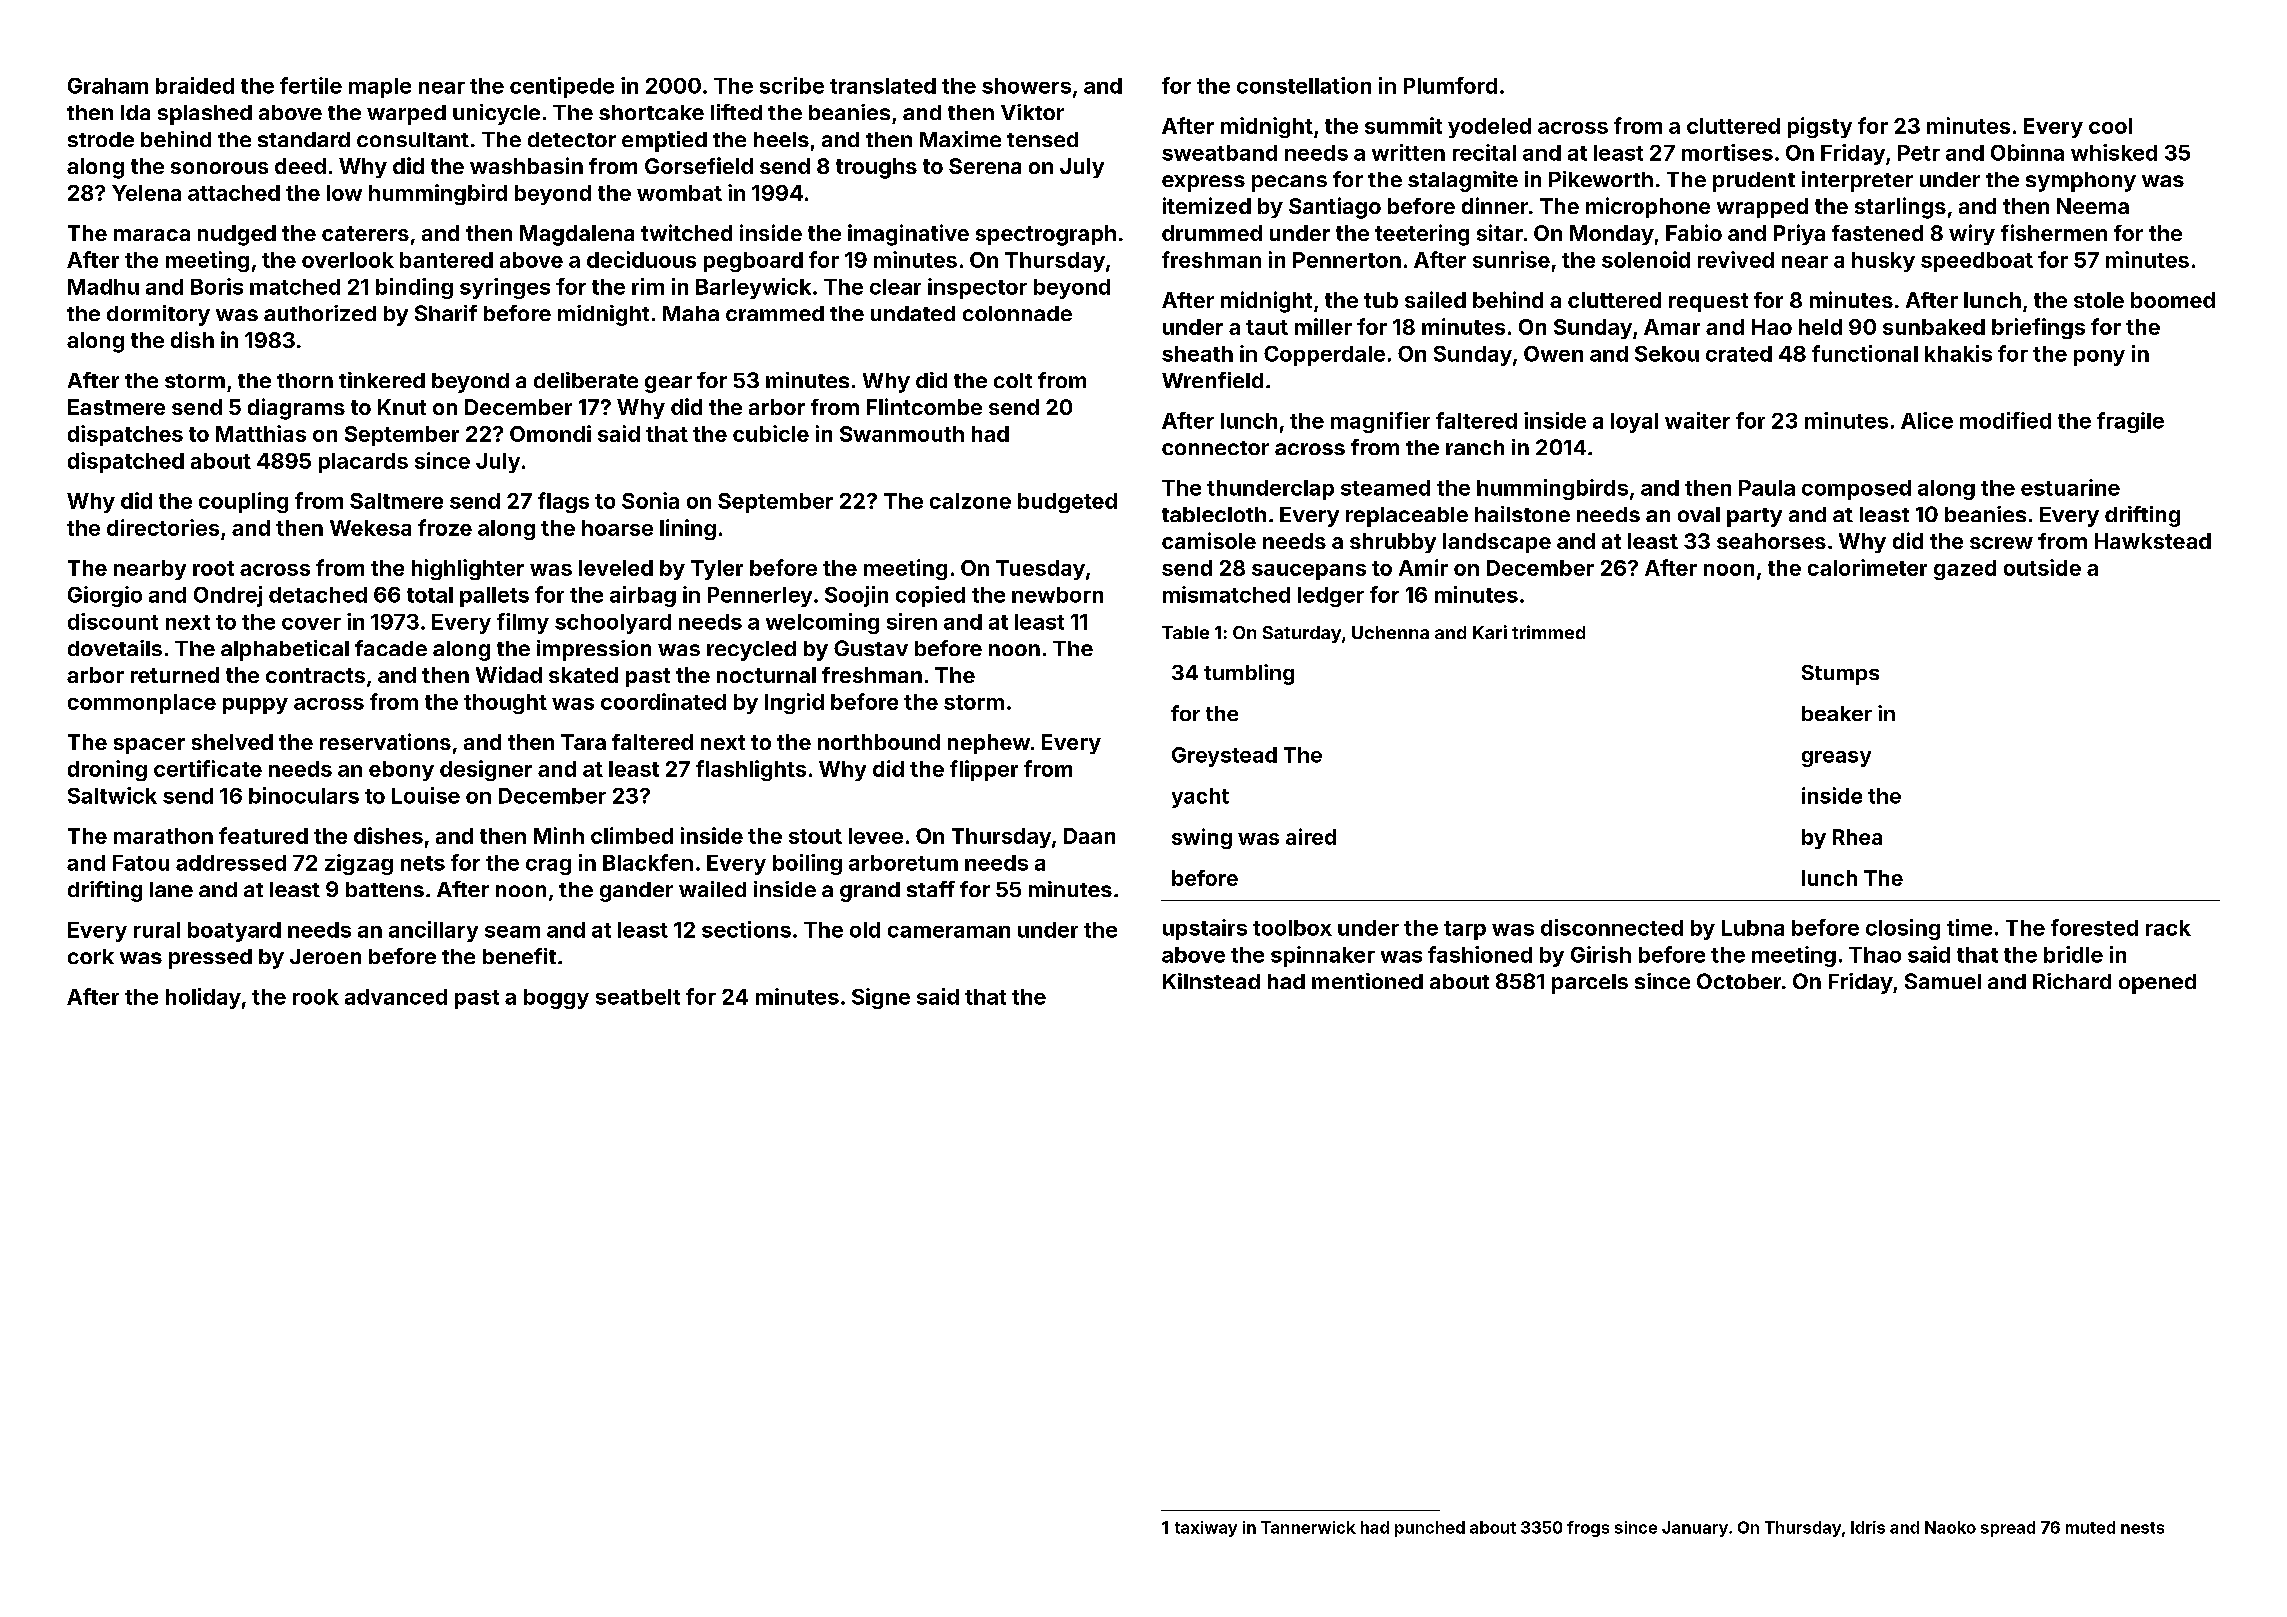  What do you see at coordinates (380, 88) in the page?
I see `maple` at bounding box center [380, 88].
